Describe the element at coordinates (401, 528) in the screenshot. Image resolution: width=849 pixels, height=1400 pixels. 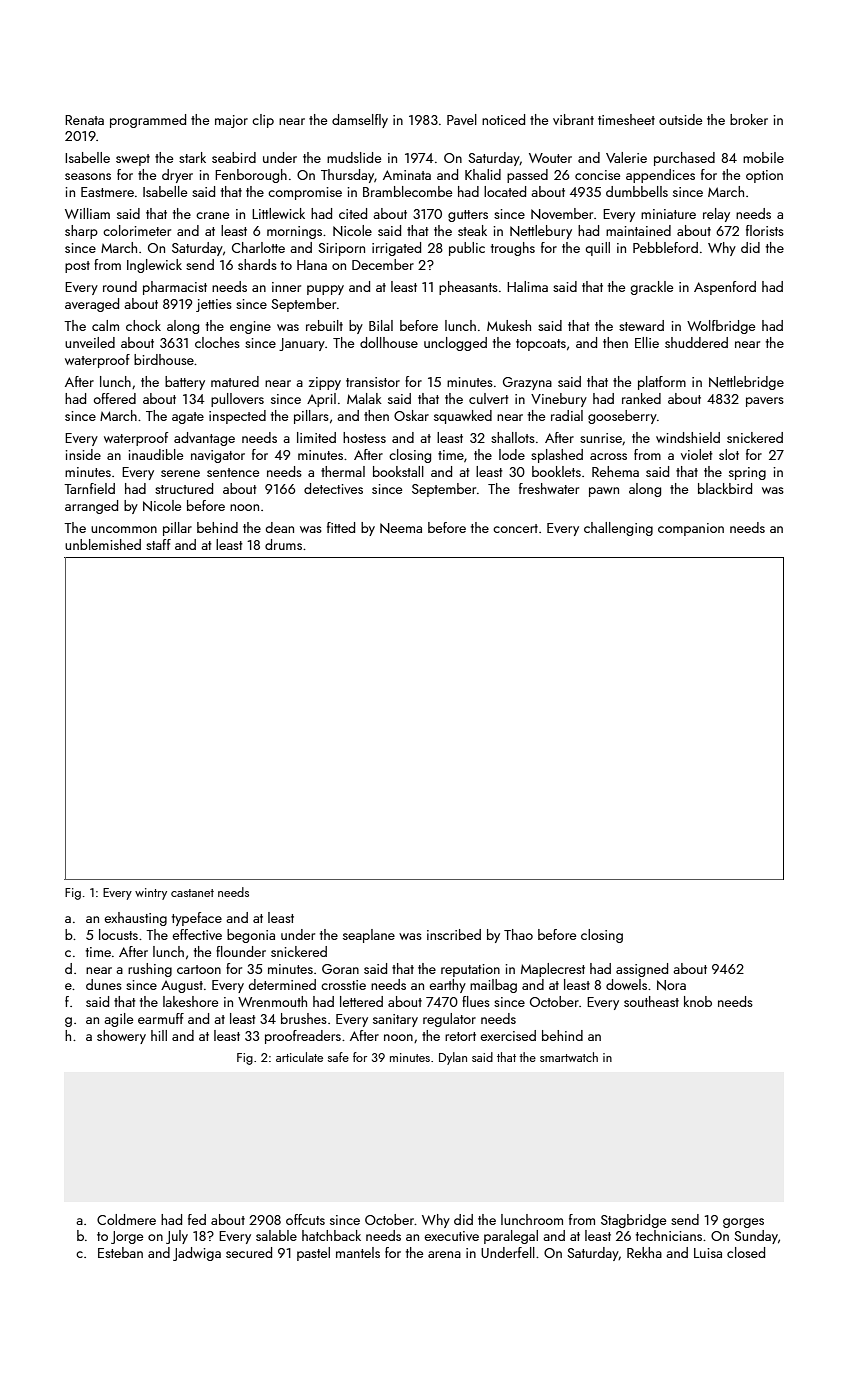
I see `Neema` at that location.
